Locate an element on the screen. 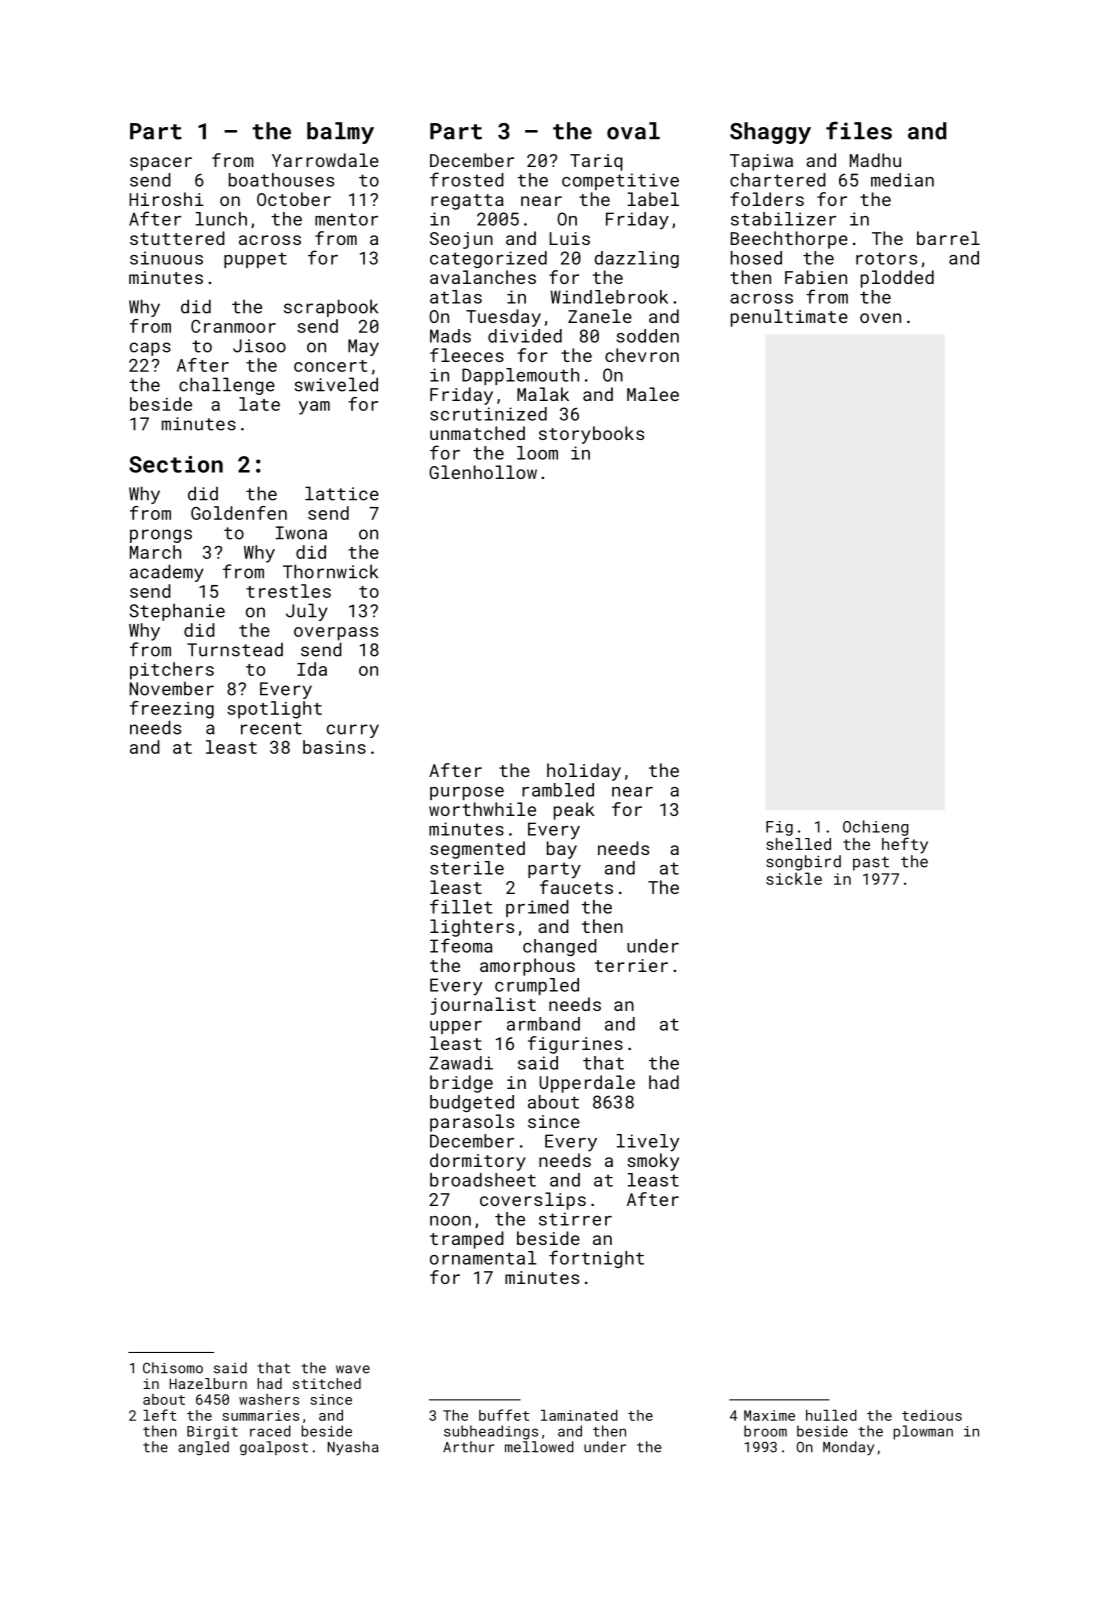 The width and height of the screenshot is (1109, 1606). lively is located at coordinates (648, 1143).
